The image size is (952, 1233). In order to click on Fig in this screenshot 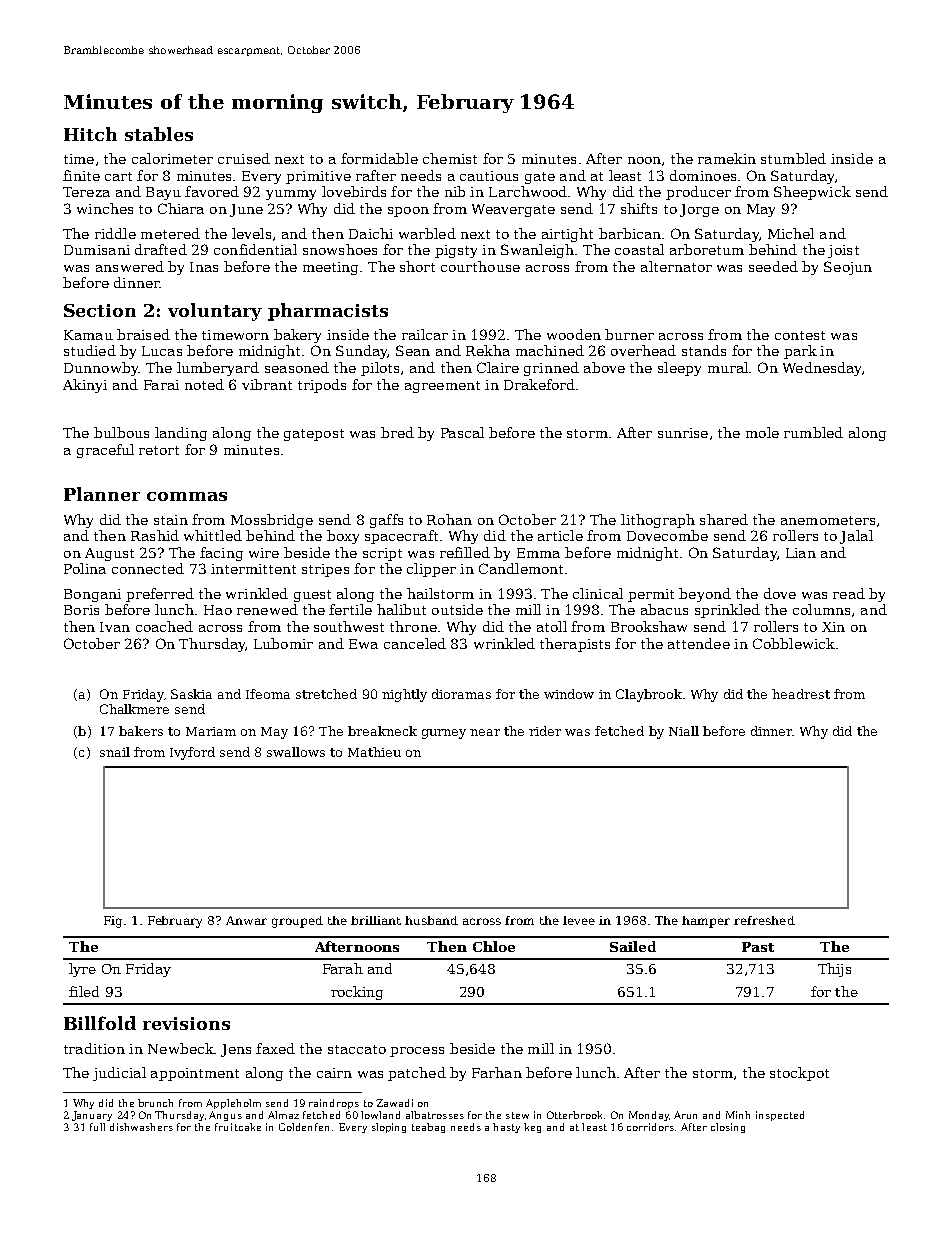, I will do `click(113, 922)`.
